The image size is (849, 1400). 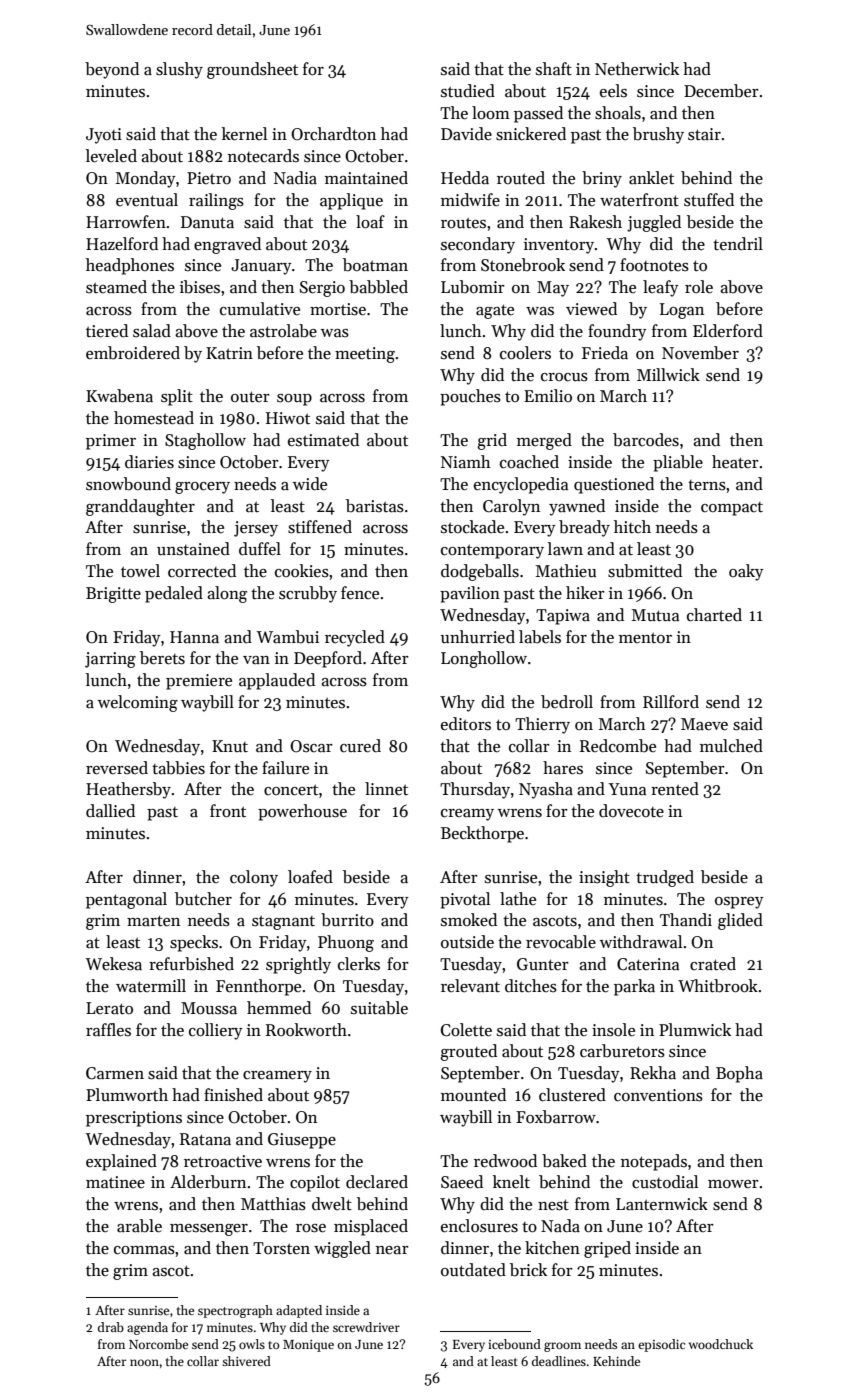 What do you see at coordinates (333, 134) in the screenshot?
I see `Orchardton` at bounding box center [333, 134].
